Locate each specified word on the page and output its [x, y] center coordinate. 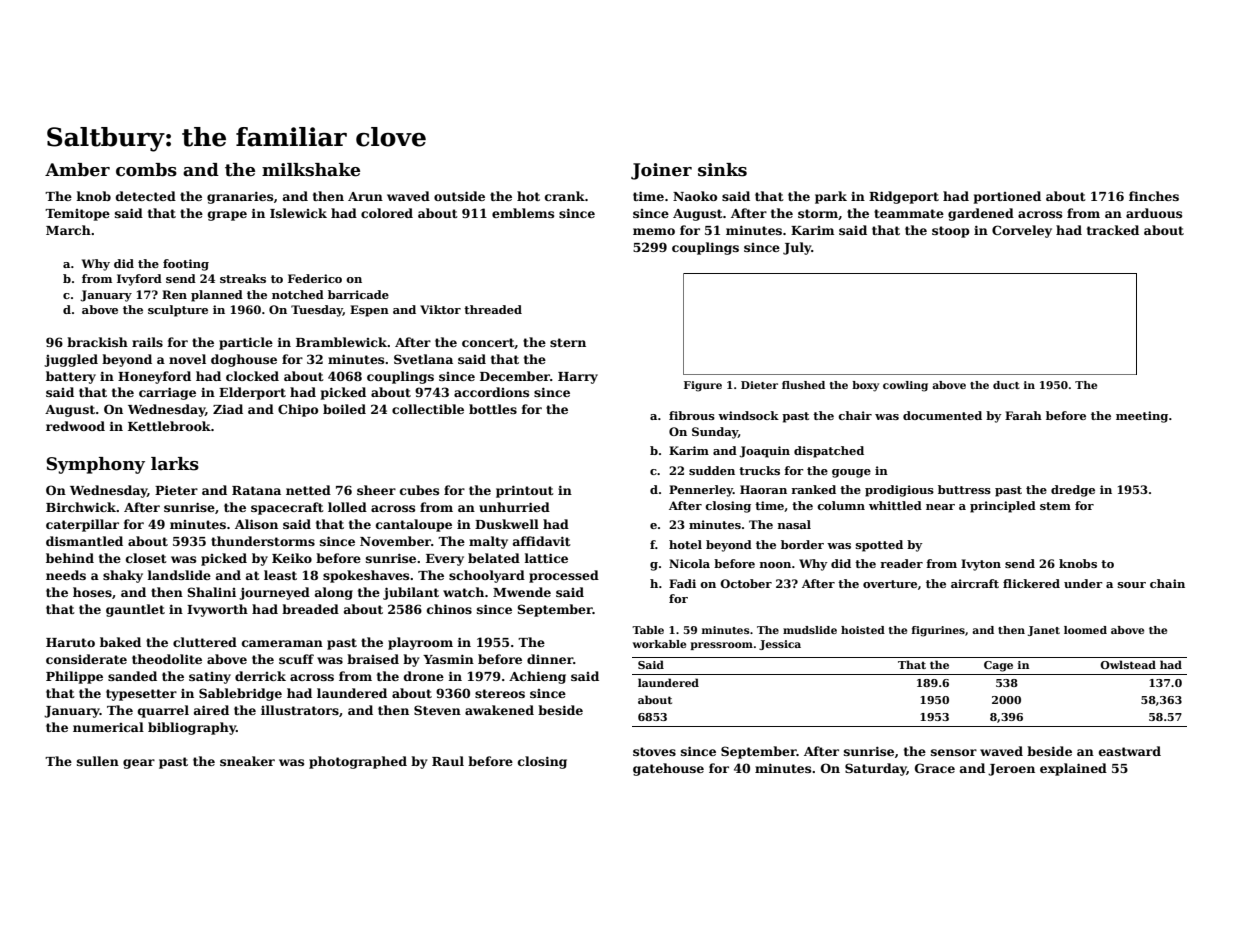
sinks [722, 170]
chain [1167, 583]
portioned [1007, 197]
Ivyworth [217, 610]
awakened [499, 710]
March [68, 230]
